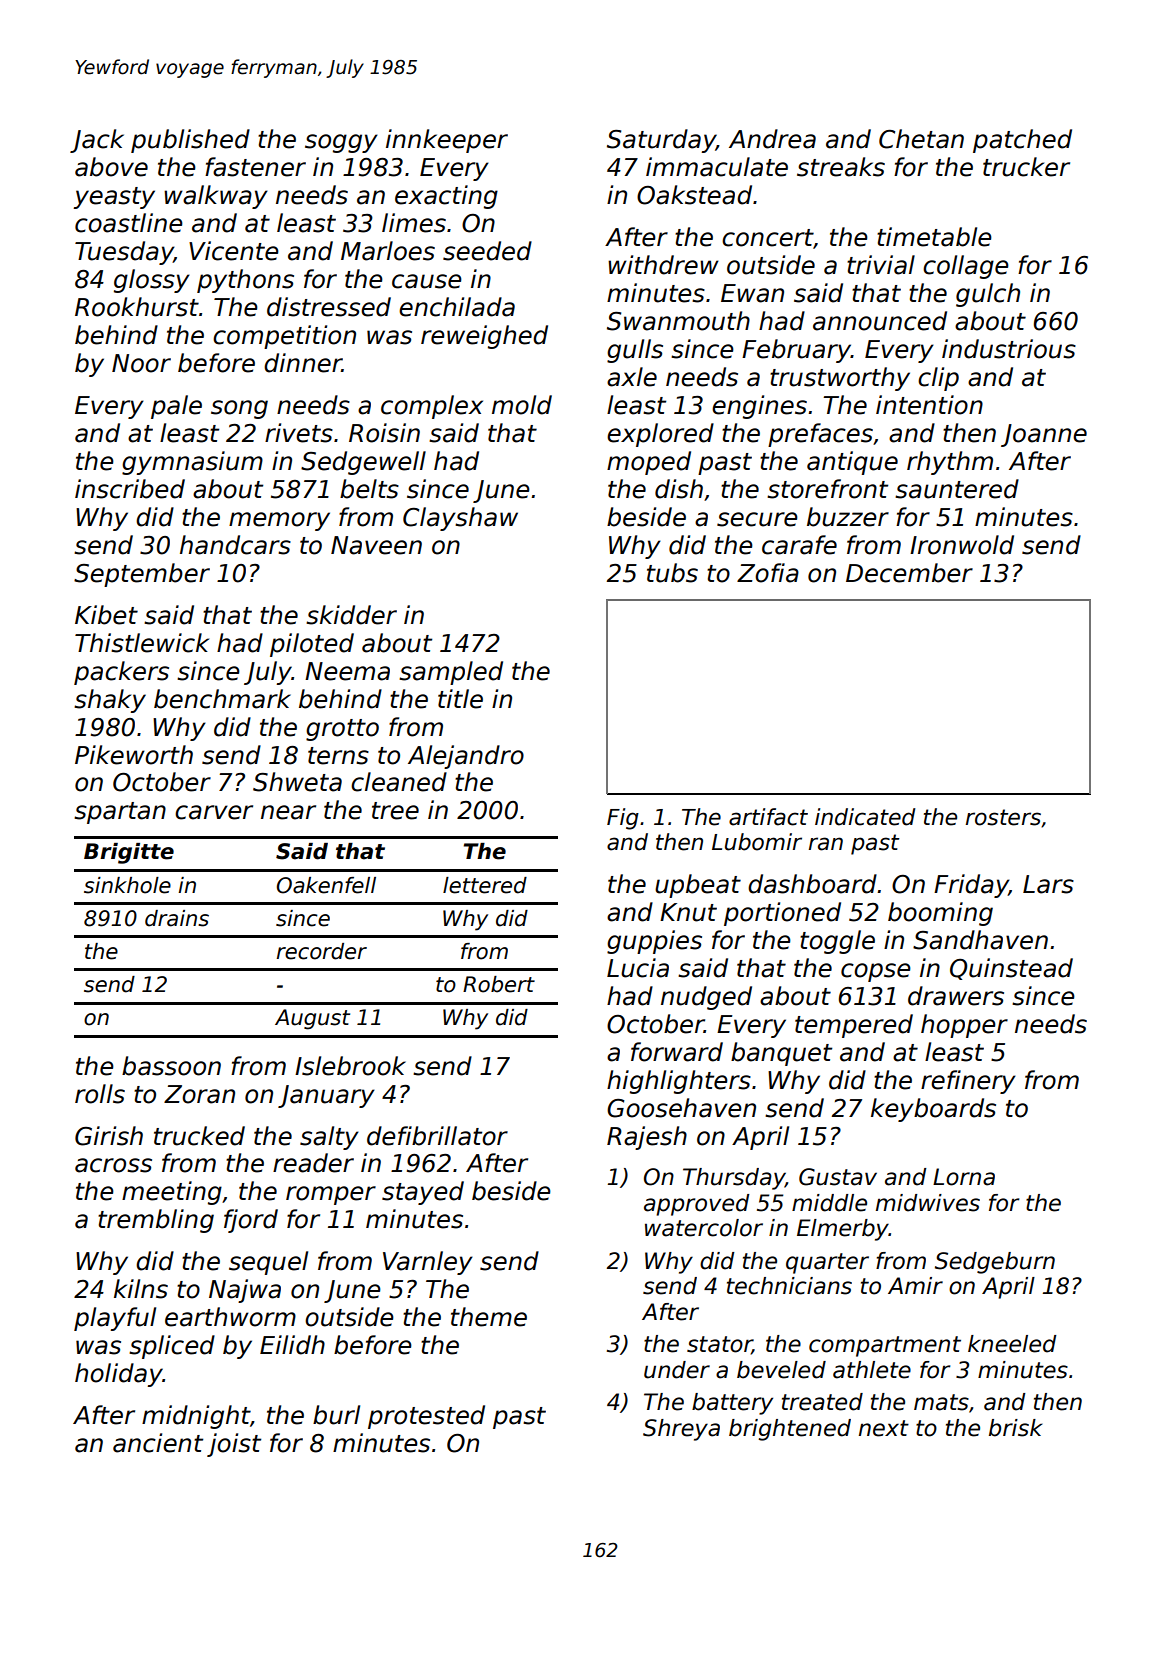  Describe the element at coordinates (1044, 435) in the screenshot. I see `Joanne` at that location.
